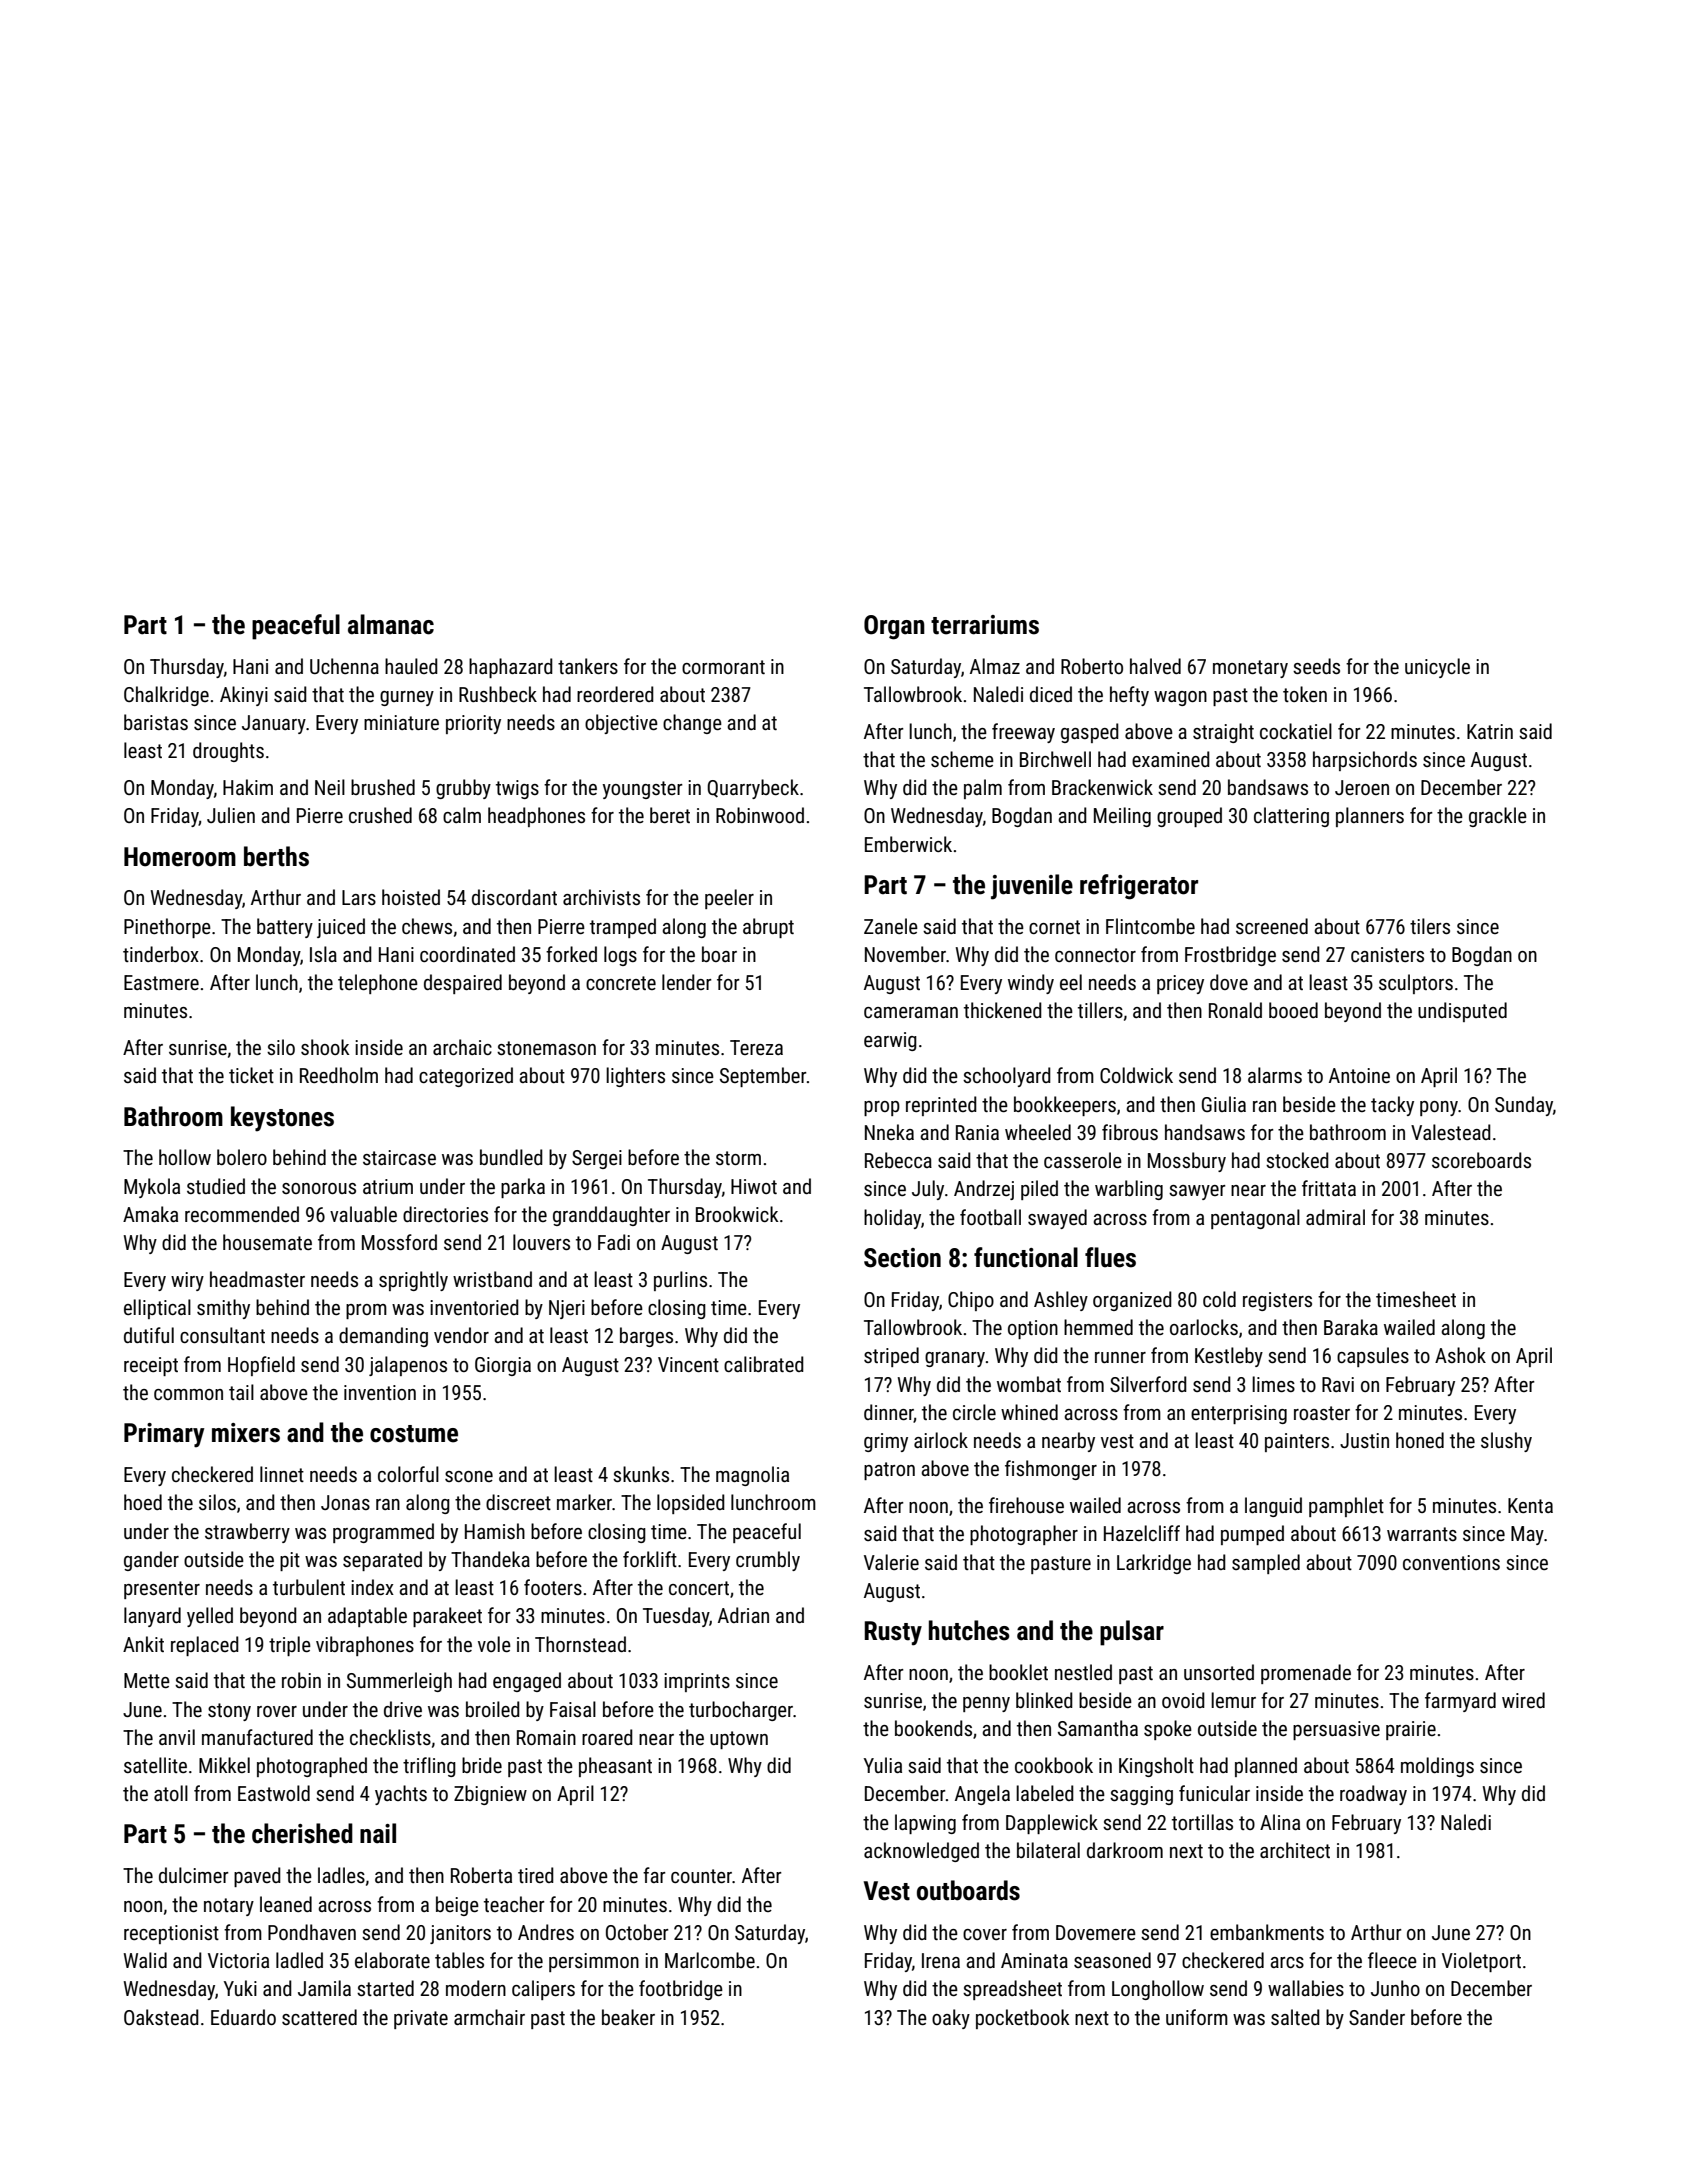 This document has width=1683, height=2178. Describe the element at coordinates (251, 1075) in the document. I see `ticket` at that location.
